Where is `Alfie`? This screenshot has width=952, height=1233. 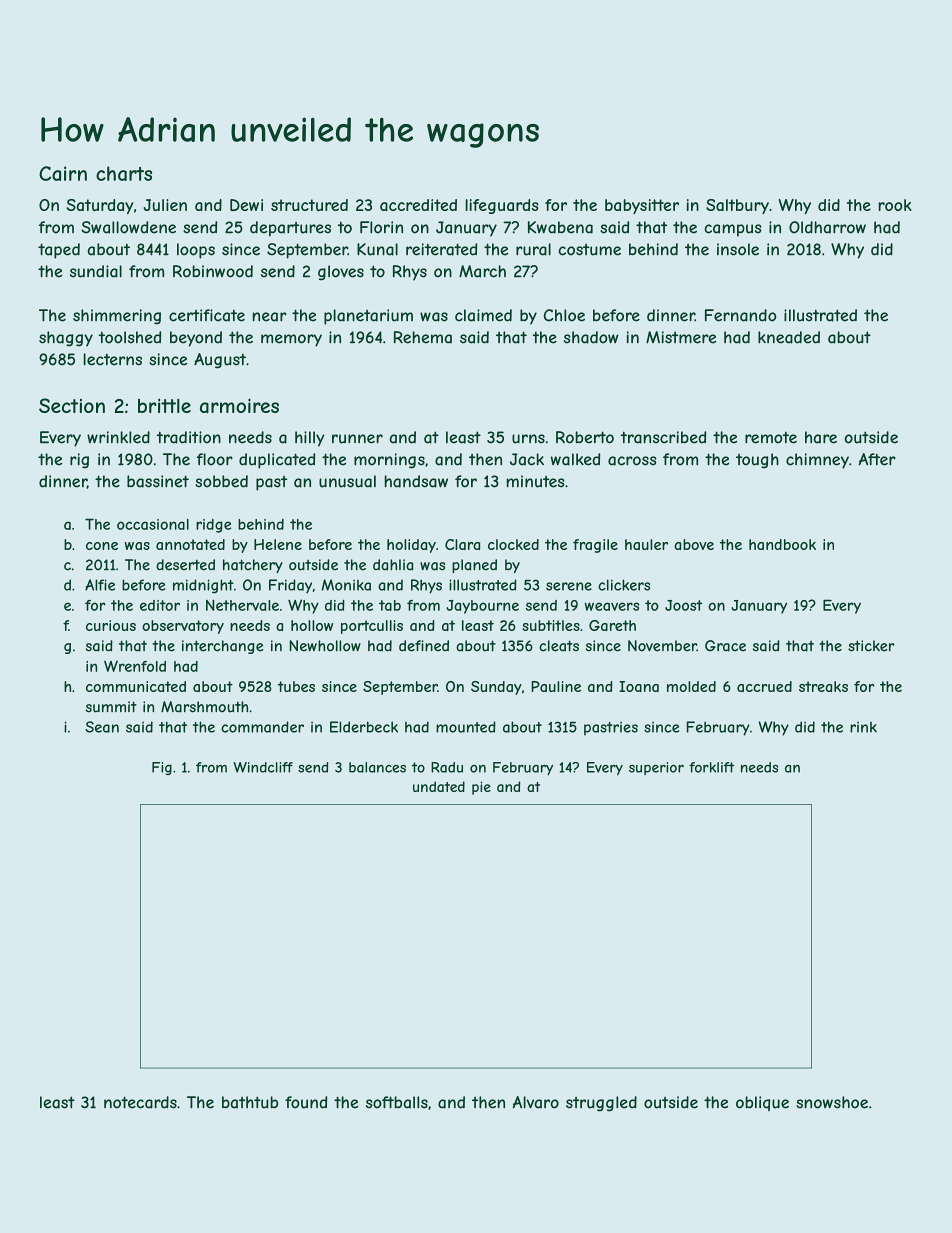 Alfie is located at coordinates (100, 585).
